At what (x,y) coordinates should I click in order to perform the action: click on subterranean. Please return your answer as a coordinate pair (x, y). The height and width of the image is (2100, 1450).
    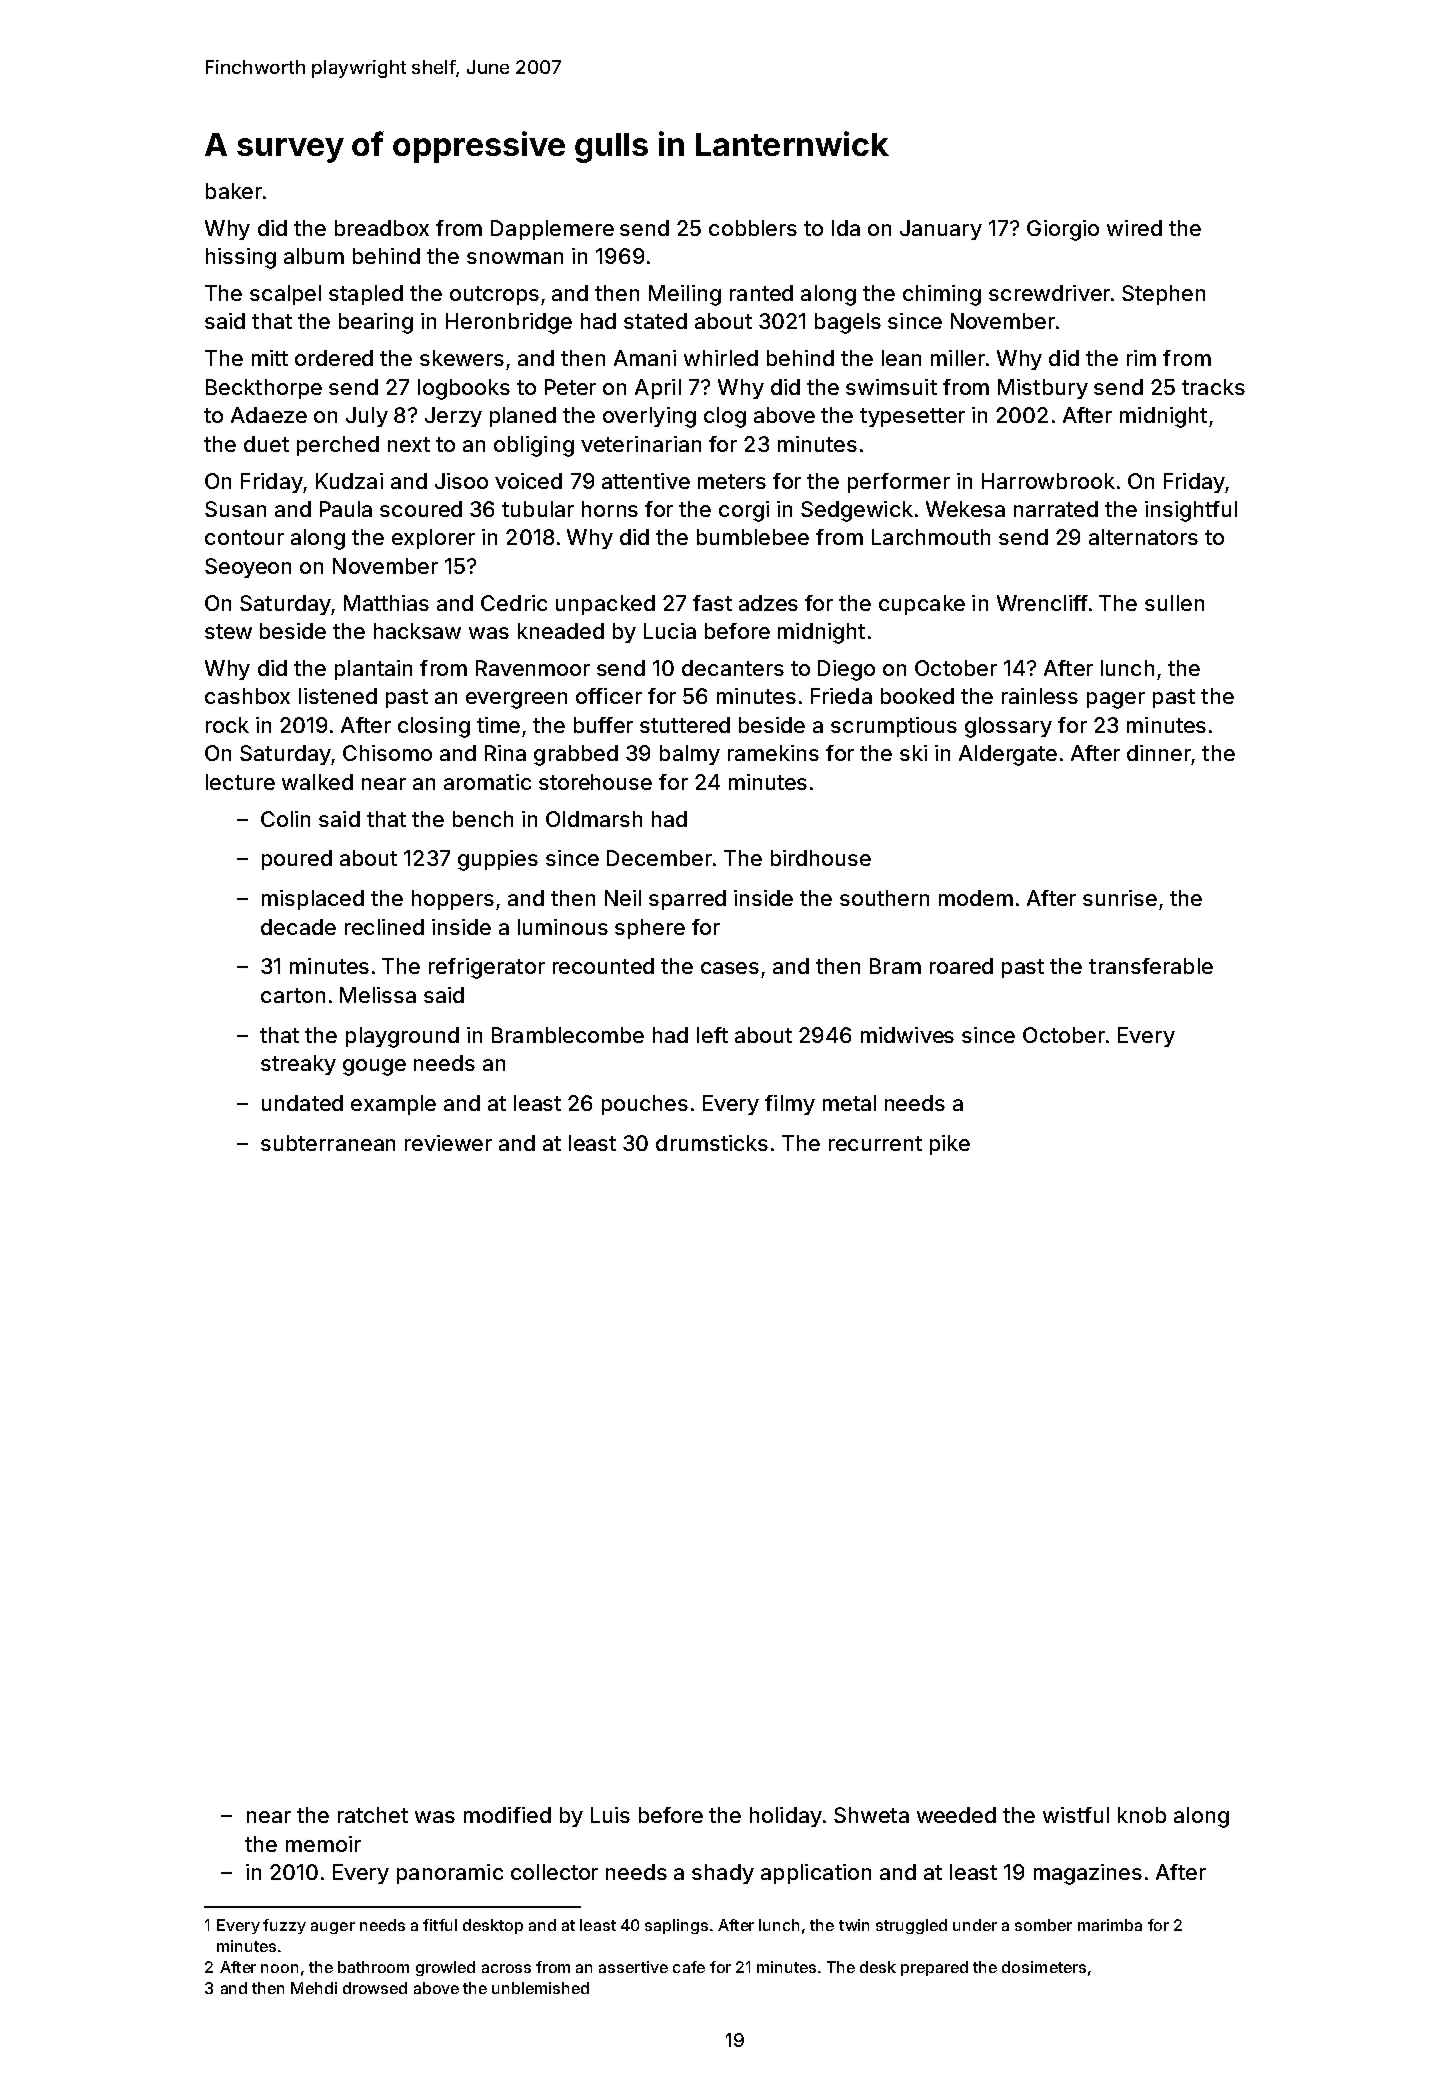
    Looking at the image, I should click on (328, 1143).
